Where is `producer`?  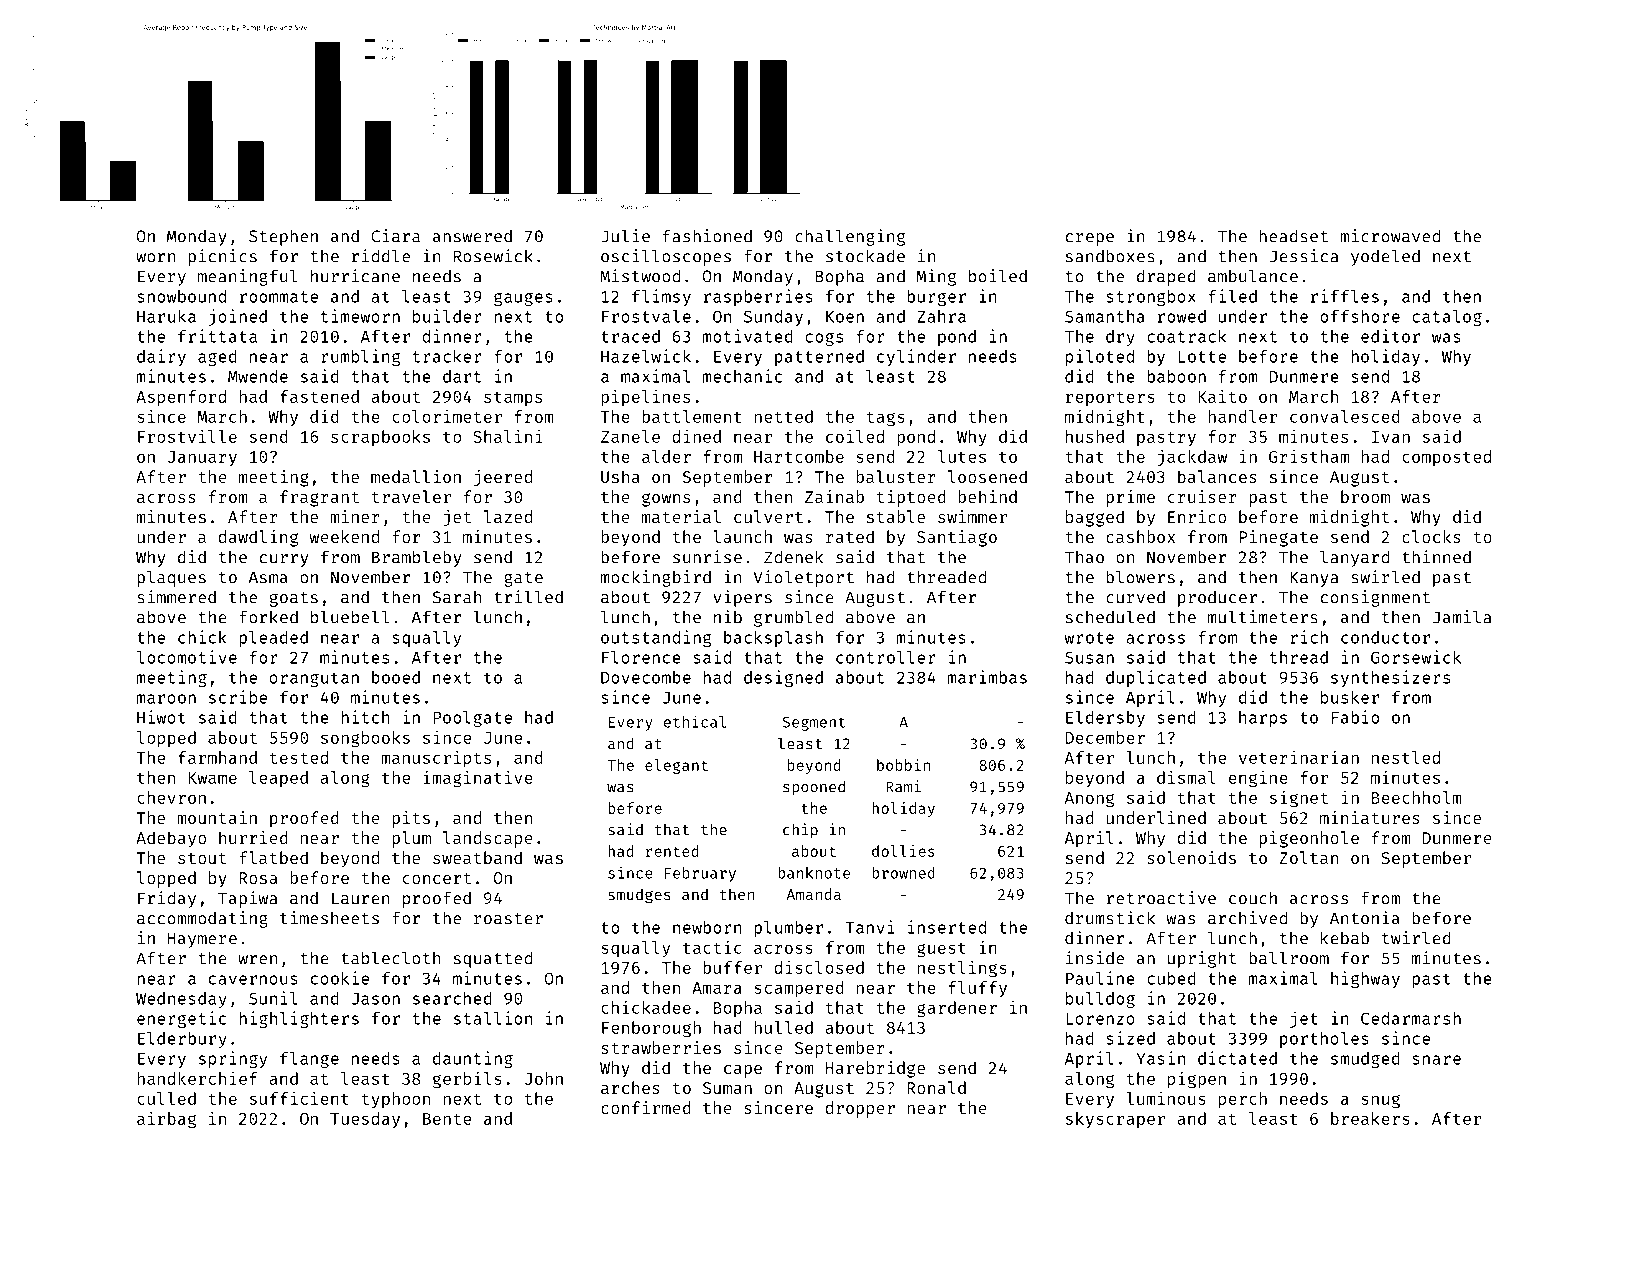
producer is located at coordinates (1217, 598).
